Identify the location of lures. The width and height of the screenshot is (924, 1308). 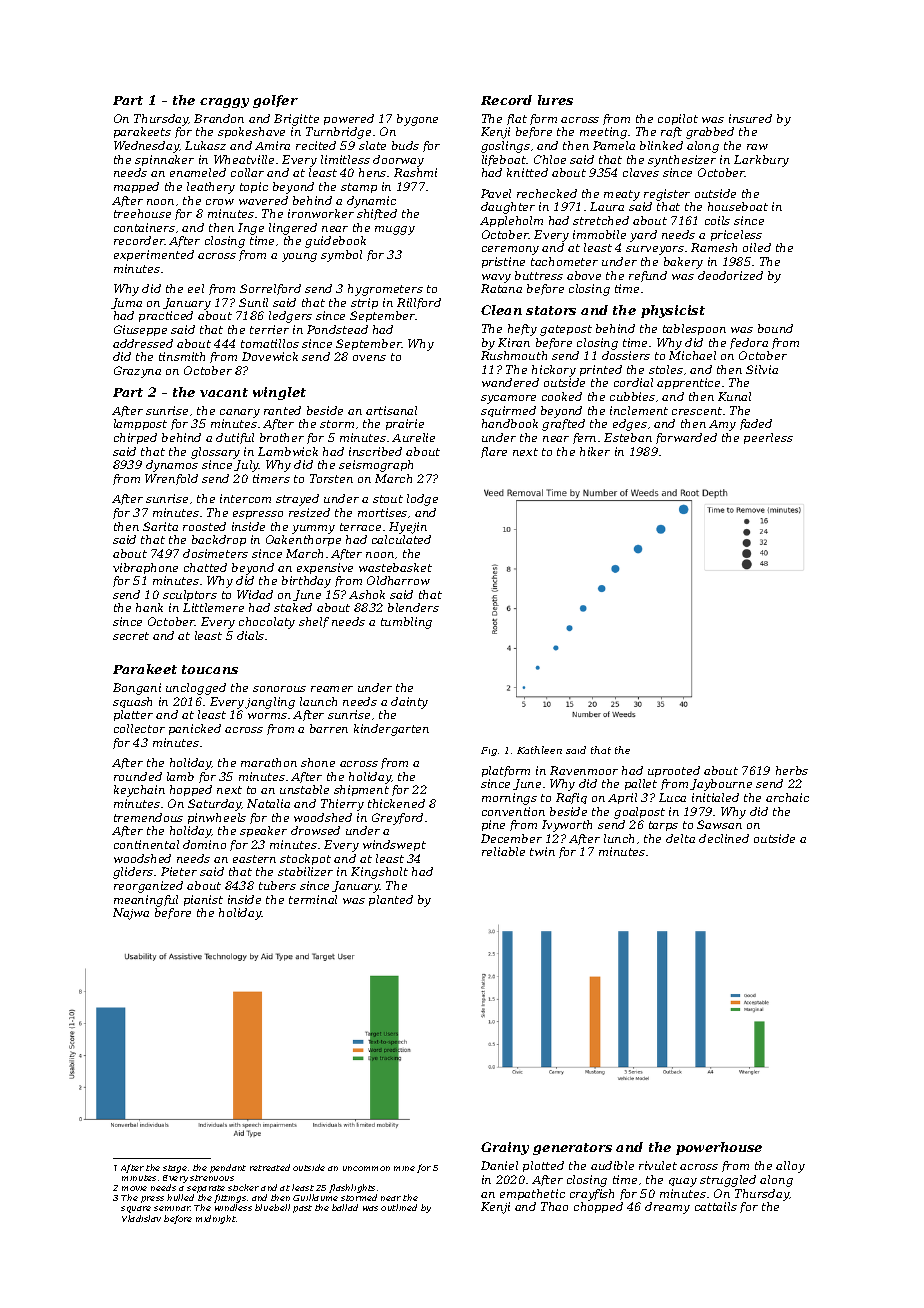
(555, 100).
